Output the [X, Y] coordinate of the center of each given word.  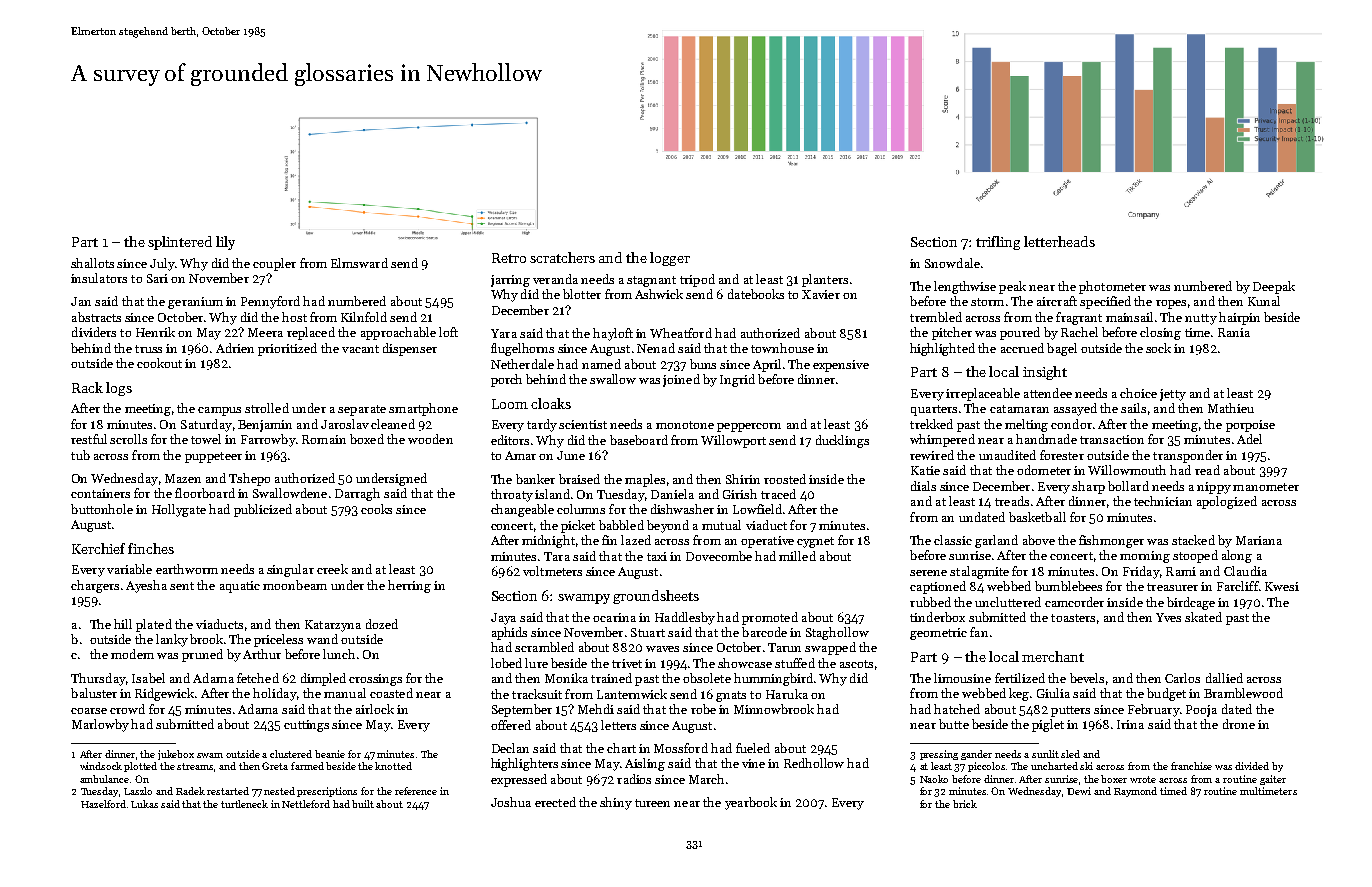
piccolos [986, 767]
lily [225, 243]
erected [555, 802]
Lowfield [757, 509]
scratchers [562, 257]
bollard [1128, 486]
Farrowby [268, 440]
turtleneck [244, 804]
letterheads [1059, 241]
